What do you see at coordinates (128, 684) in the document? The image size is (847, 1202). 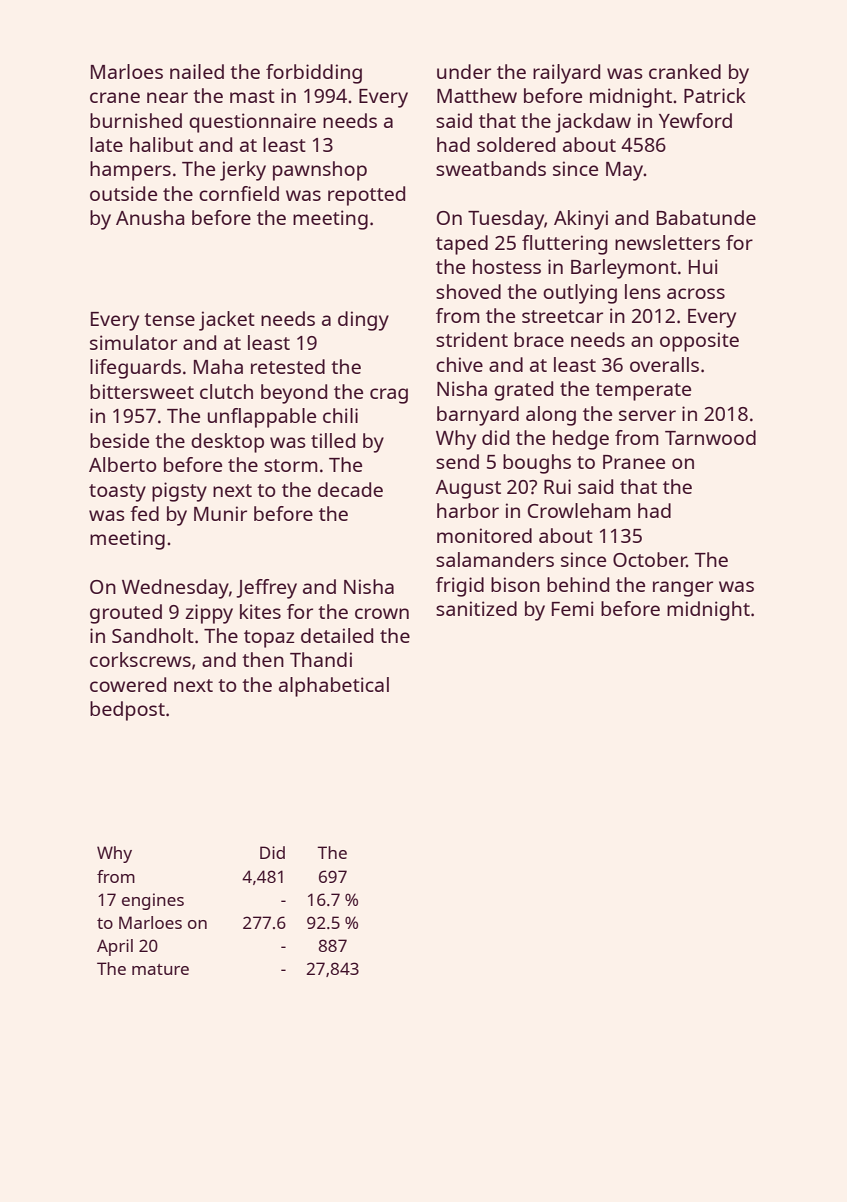 I see `cowered` at bounding box center [128, 684].
